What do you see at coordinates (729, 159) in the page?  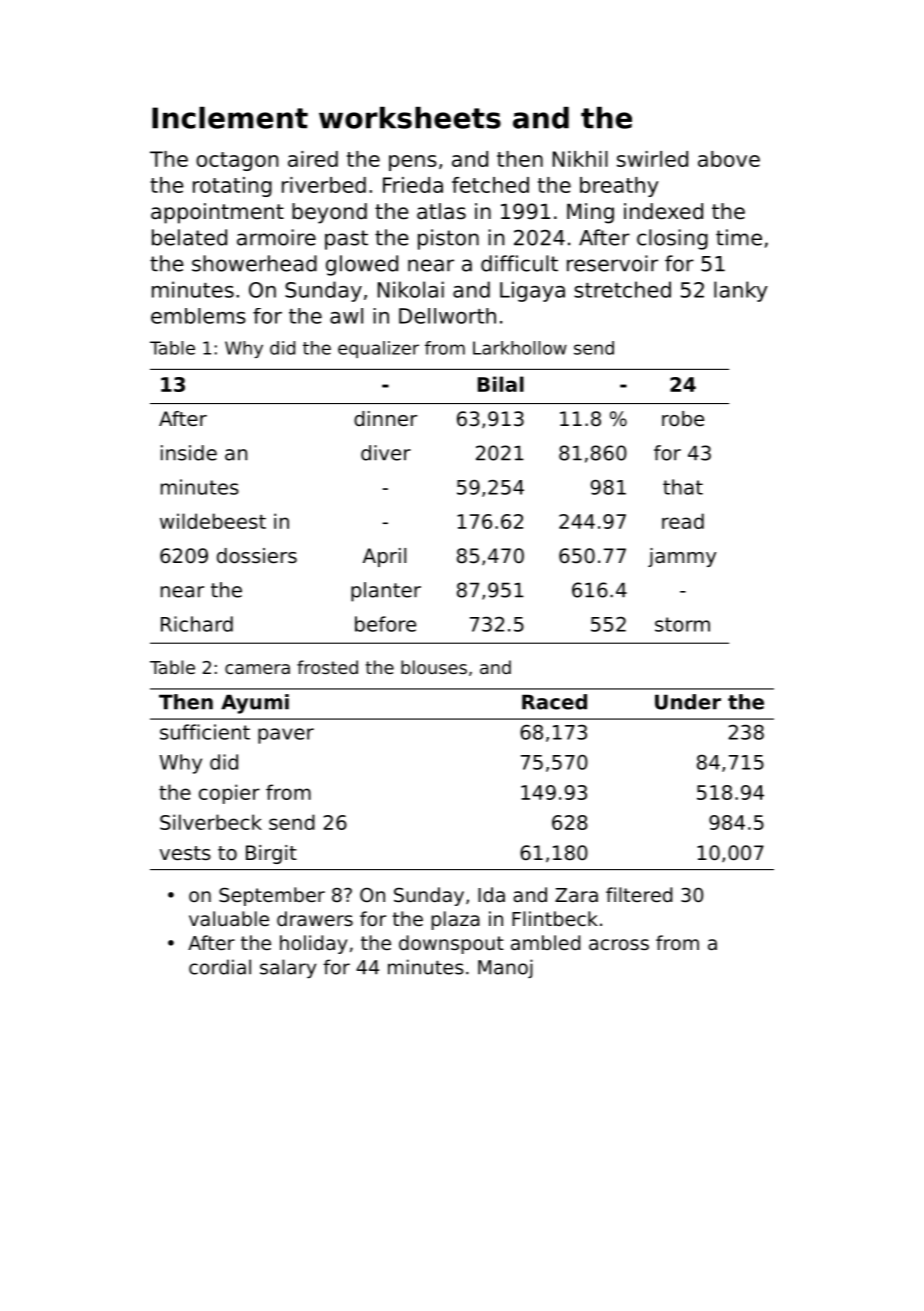 I see `above` at bounding box center [729, 159].
